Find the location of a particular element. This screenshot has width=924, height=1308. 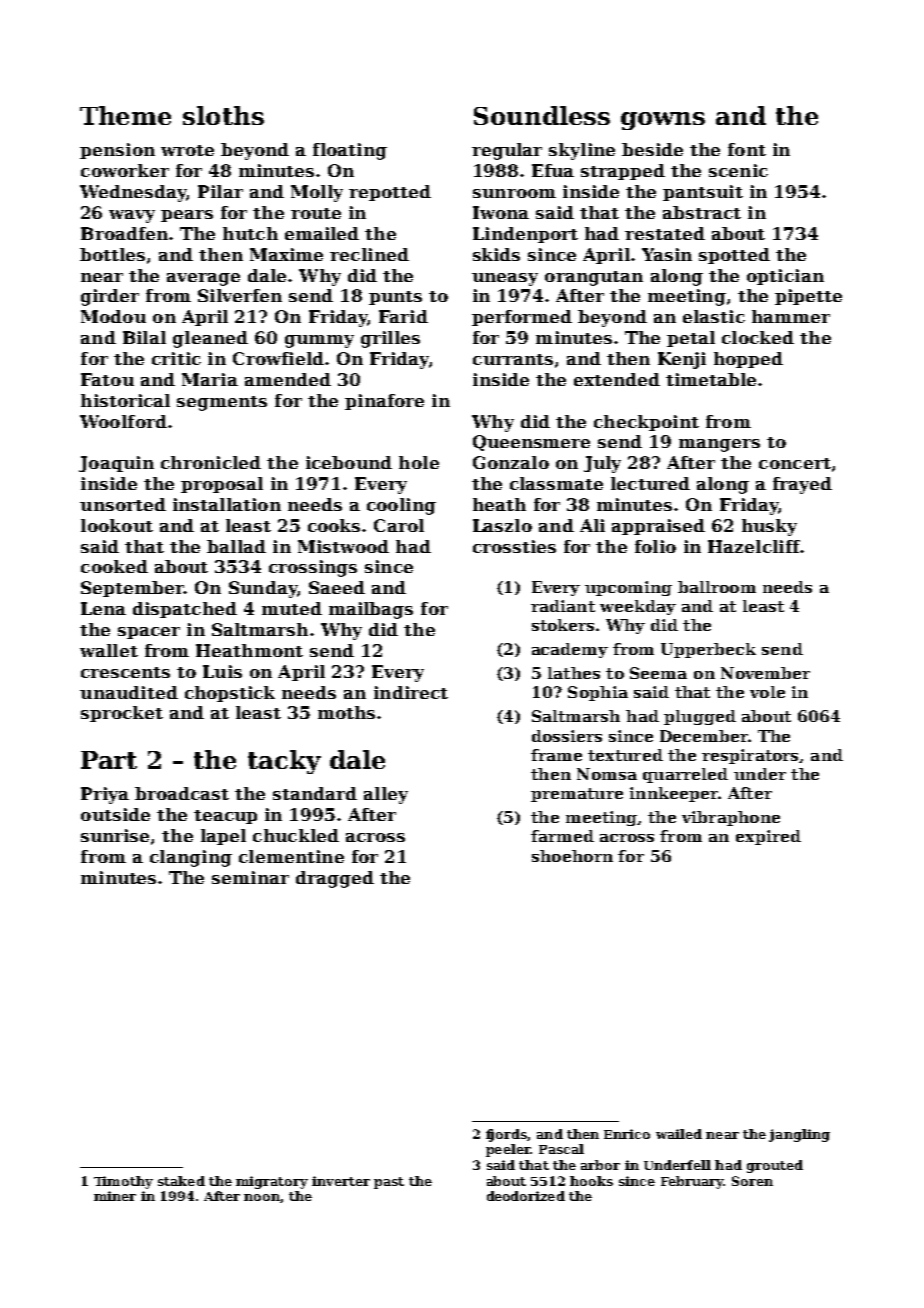

alley is located at coordinates (386, 795).
